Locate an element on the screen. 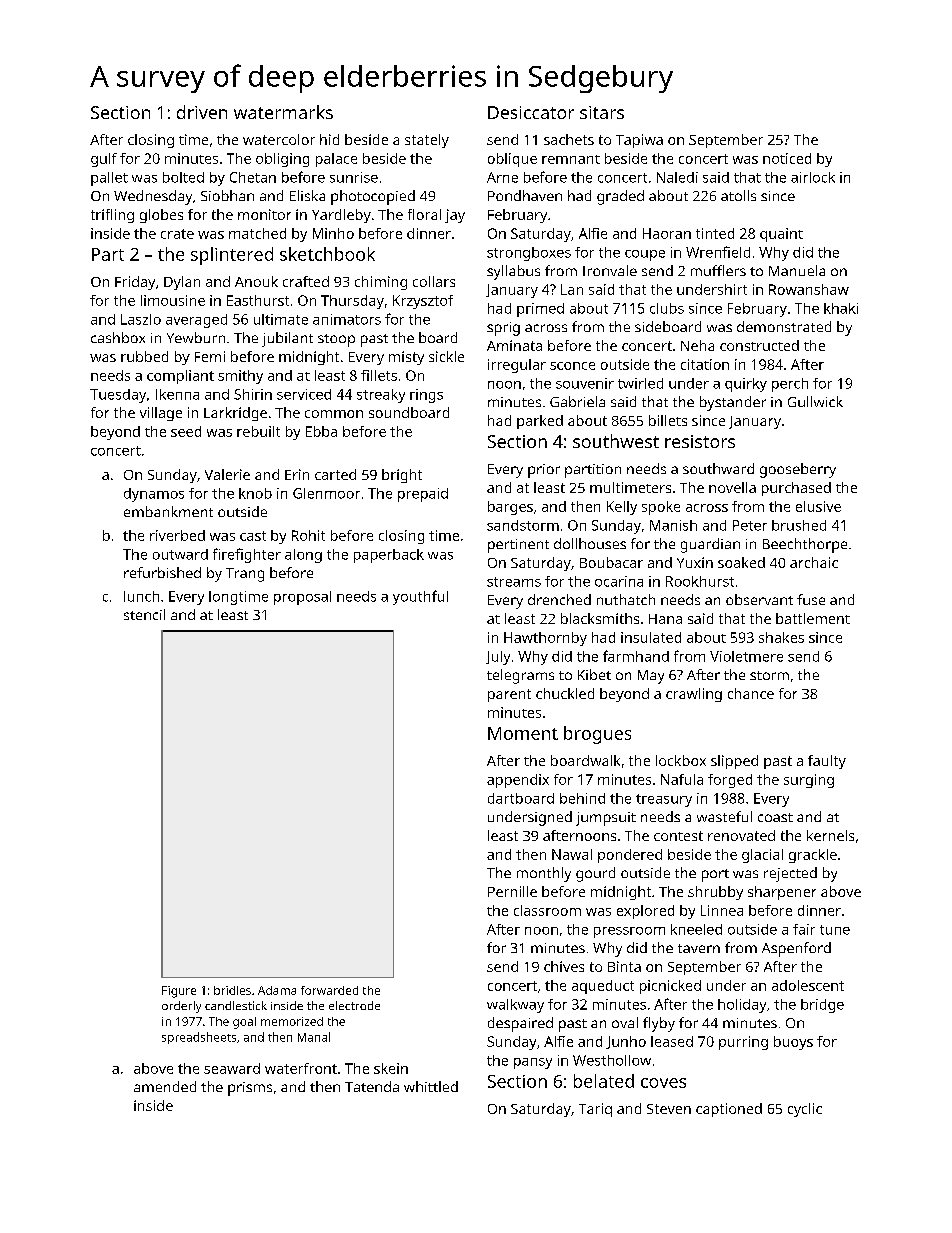 The height and width of the screenshot is (1233, 952). remnant is located at coordinates (571, 159).
